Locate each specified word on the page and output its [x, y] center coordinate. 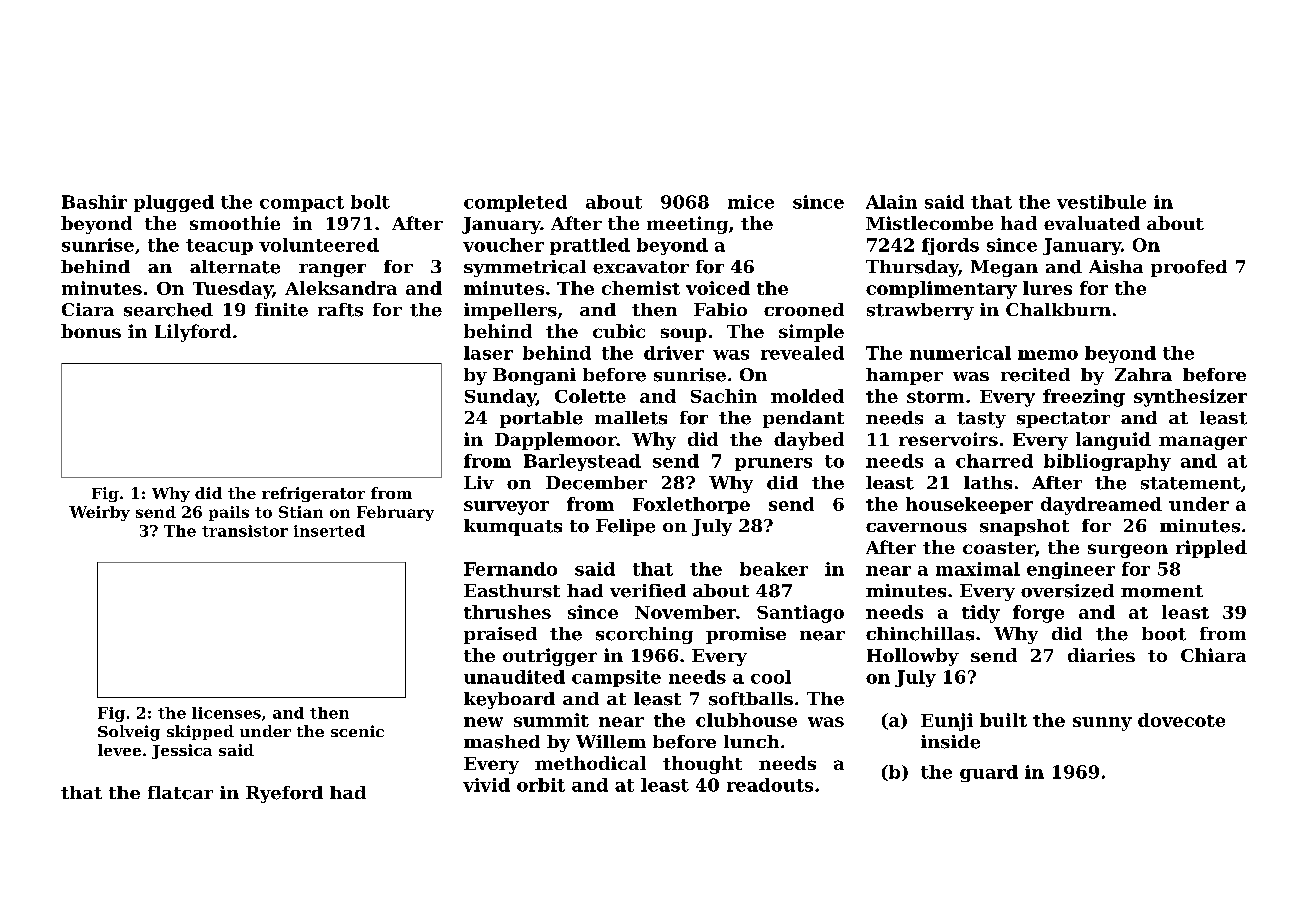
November [685, 612]
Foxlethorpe [691, 505]
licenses [226, 713]
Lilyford [193, 333]
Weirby [99, 513]
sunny [1102, 724]
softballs [751, 699]
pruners [773, 464]
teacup [219, 247]
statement [1191, 483]
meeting [687, 225]
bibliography [1107, 462]
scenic [357, 731]
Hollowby [913, 657]
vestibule [1101, 202]
